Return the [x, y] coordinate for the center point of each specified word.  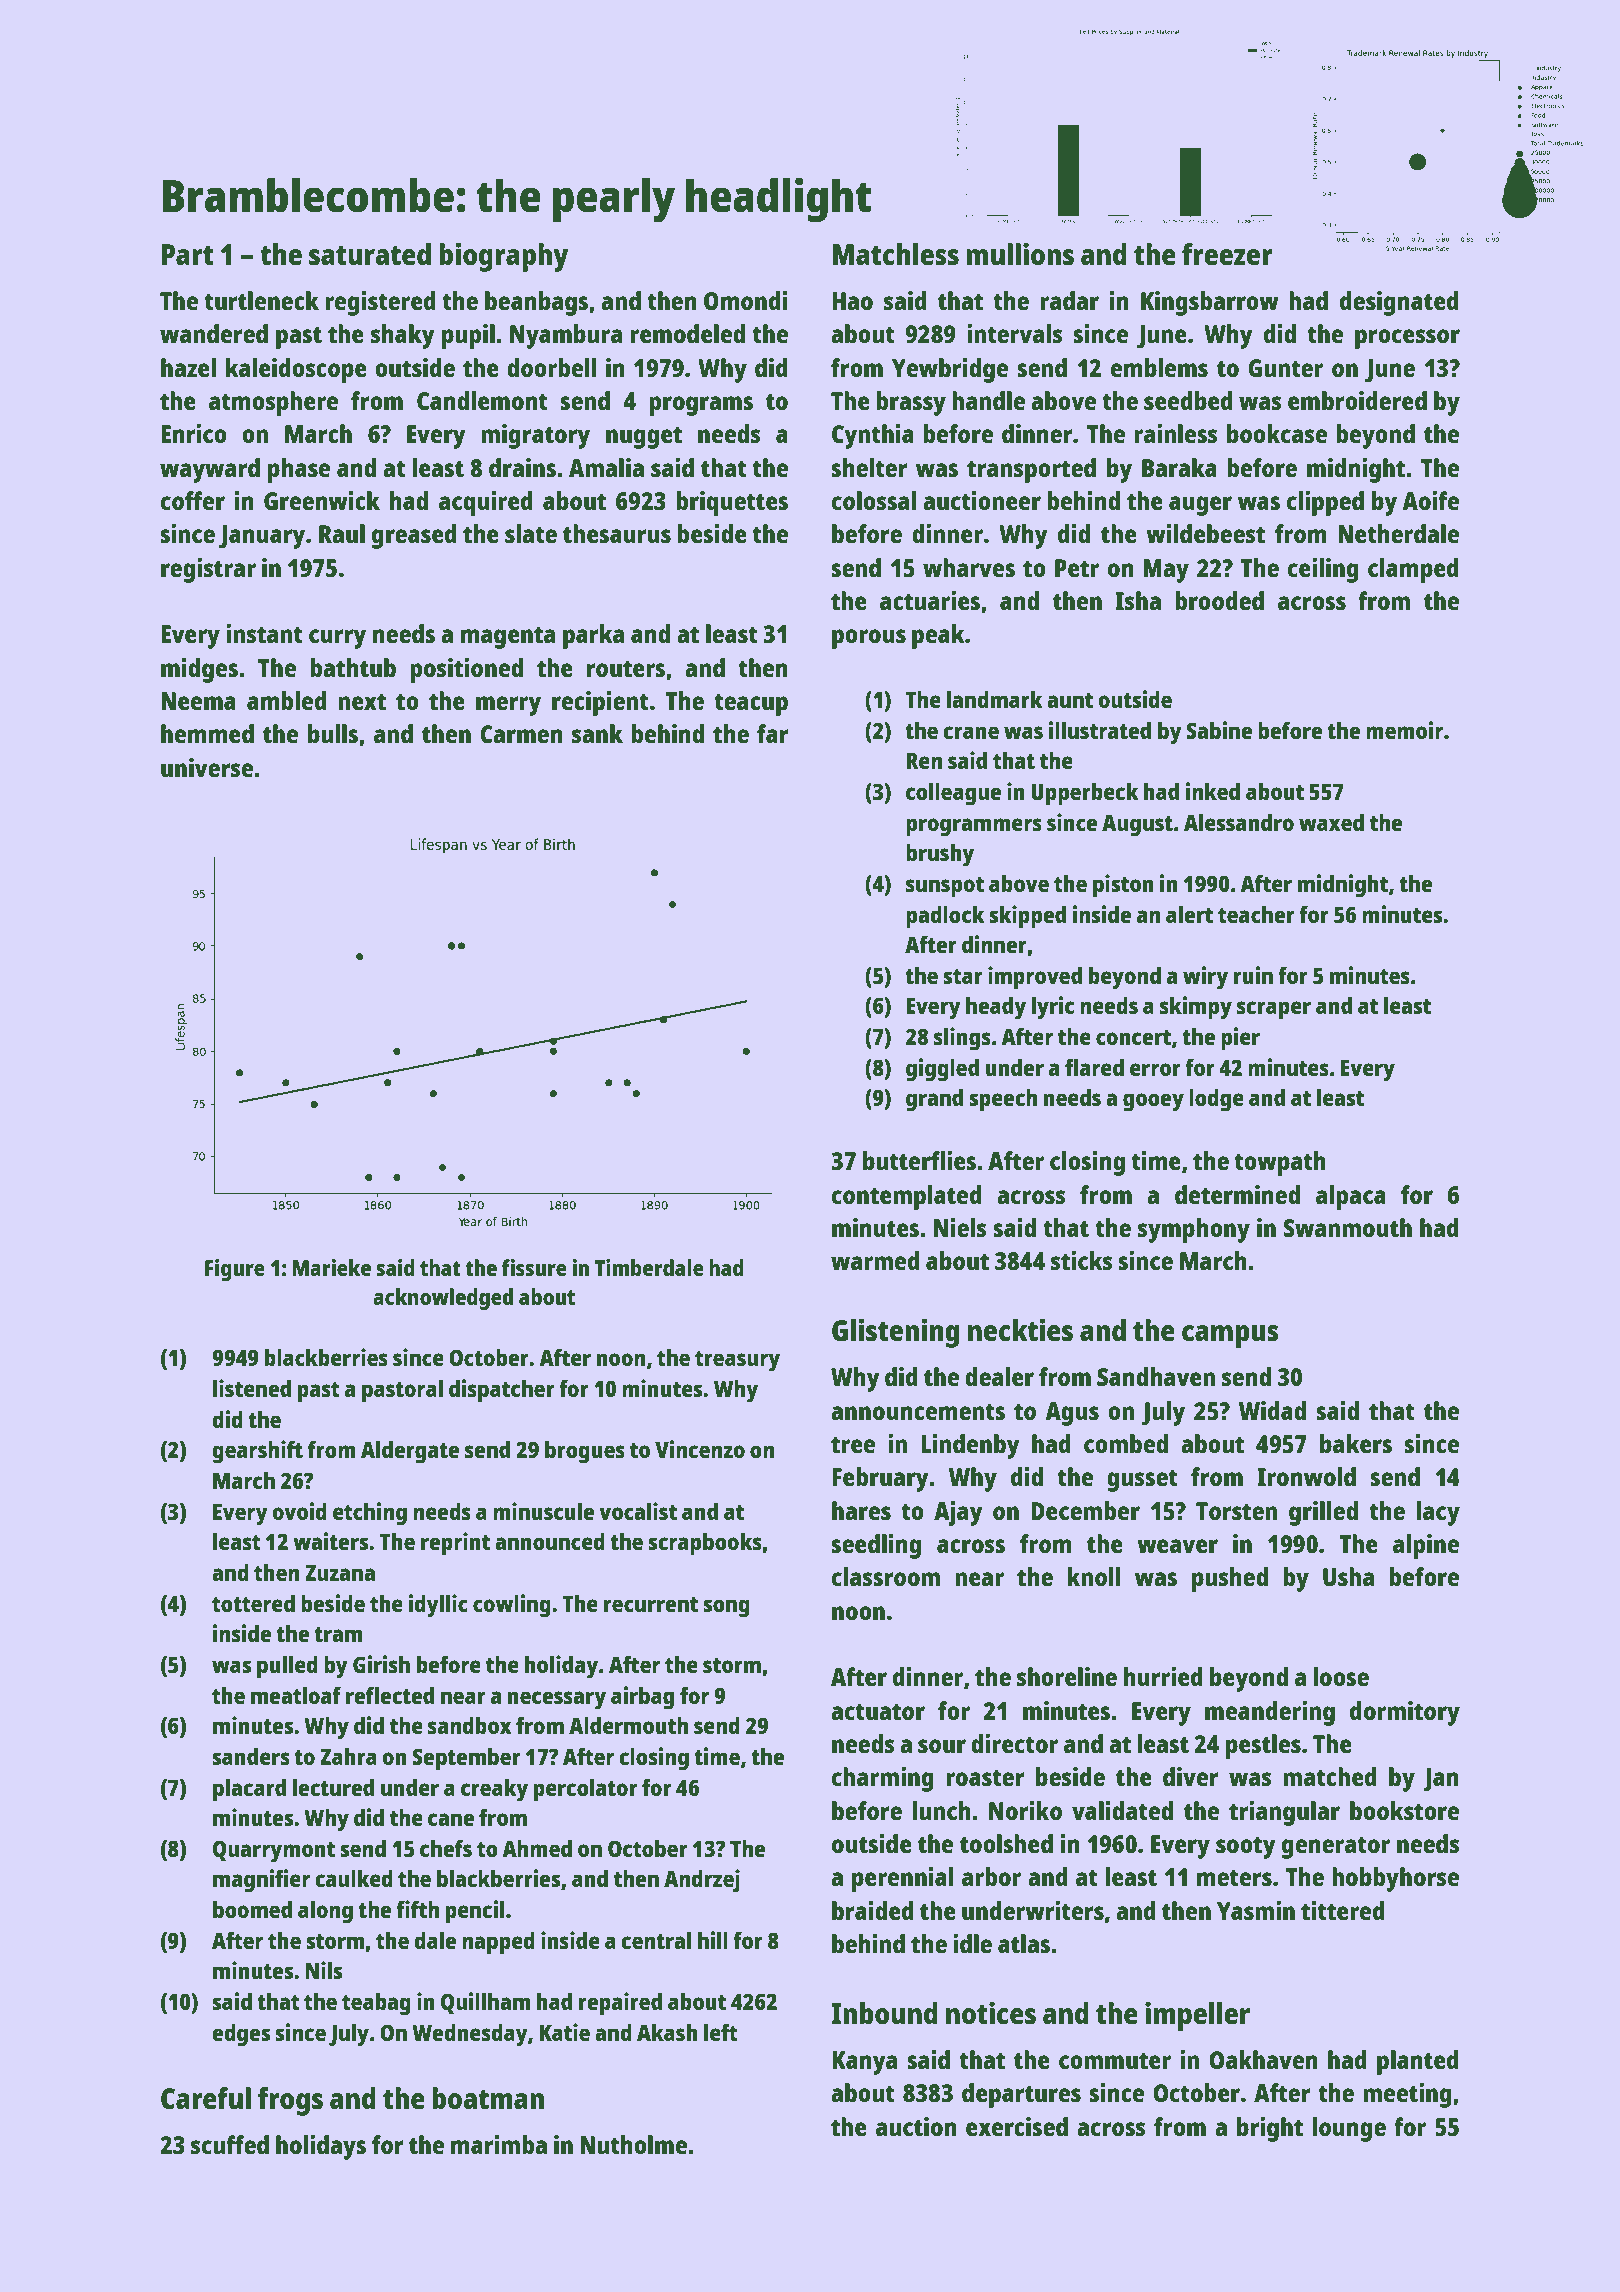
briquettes [732, 503]
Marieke [331, 1267]
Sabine [1219, 730]
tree [853, 1444]
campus [1230, 1336]
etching [370, 1514]
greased [414, 536]
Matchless [895, 254]
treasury [737, 1361]
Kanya [864, 2063]
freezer [1227, 254]
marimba [499, 2144]
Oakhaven [1263, 2059]
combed [1126, 1443]
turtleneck [261, 300]
